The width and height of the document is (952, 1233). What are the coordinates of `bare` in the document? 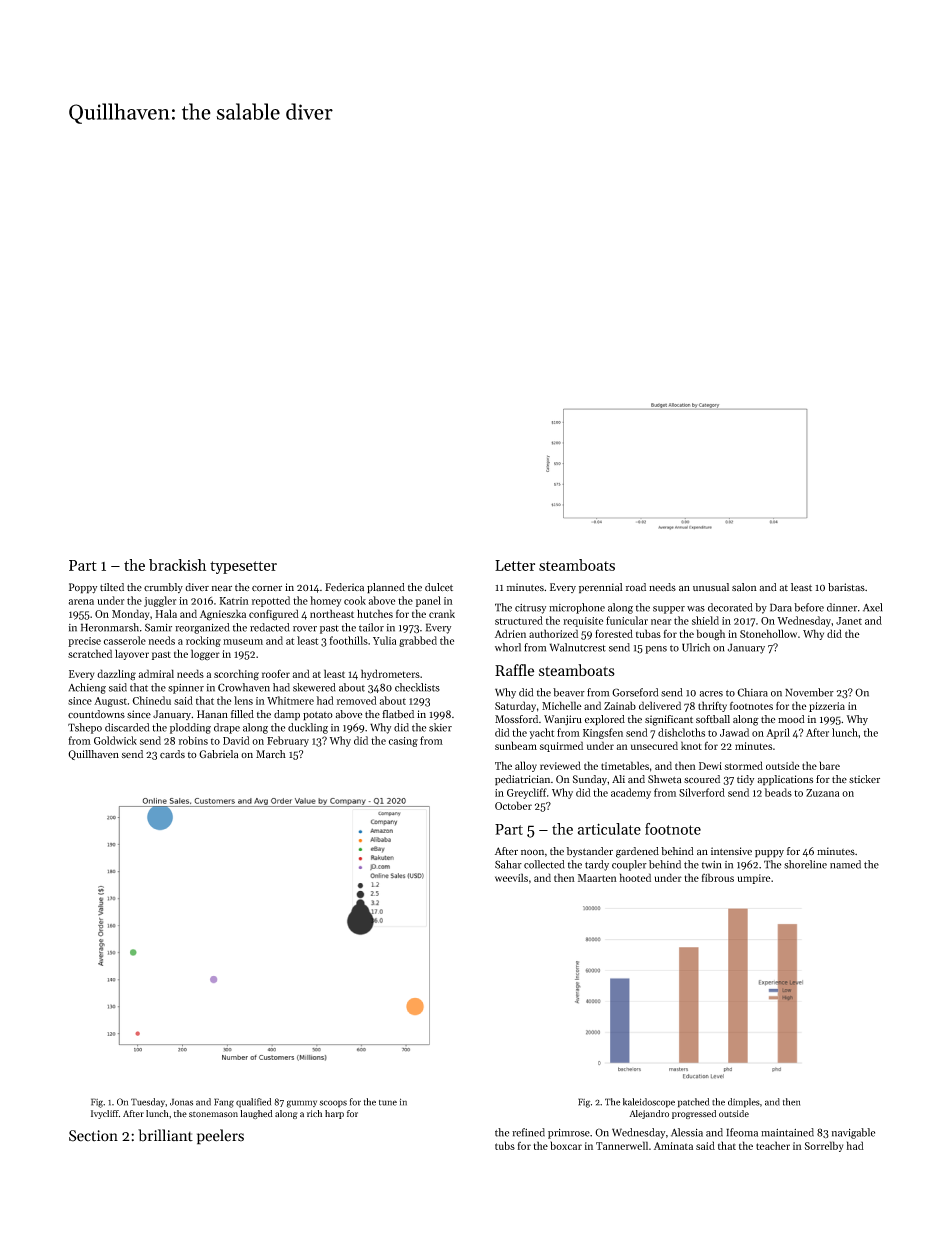 It's located at (829, 765).
